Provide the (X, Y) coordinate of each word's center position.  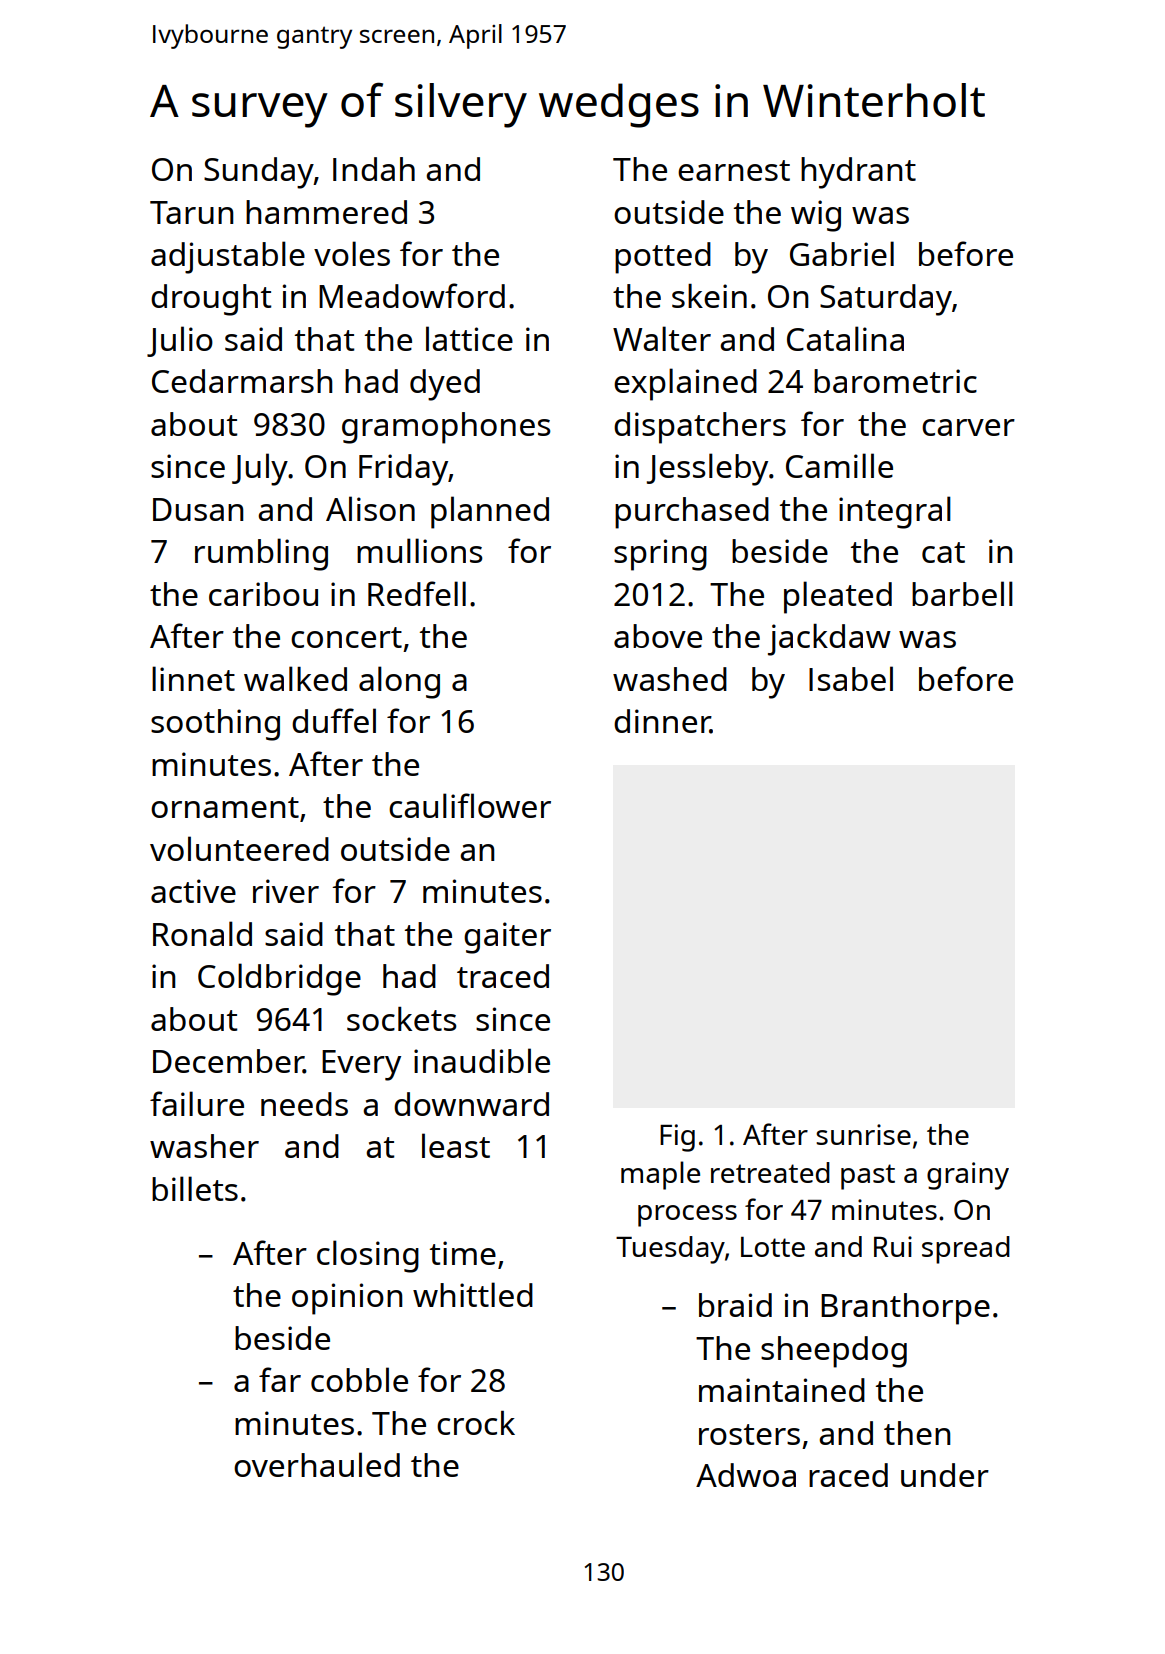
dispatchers (700, 428)
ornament (225, 807)
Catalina (845, 338)
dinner (662, 721)
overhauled (317, 1464)
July (260, 469)
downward (471, 1104)
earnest (734, 170)
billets (195, 1188)
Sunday (259, 173)
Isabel (851, 678)
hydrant (858, 173)
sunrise (863, 1134)
